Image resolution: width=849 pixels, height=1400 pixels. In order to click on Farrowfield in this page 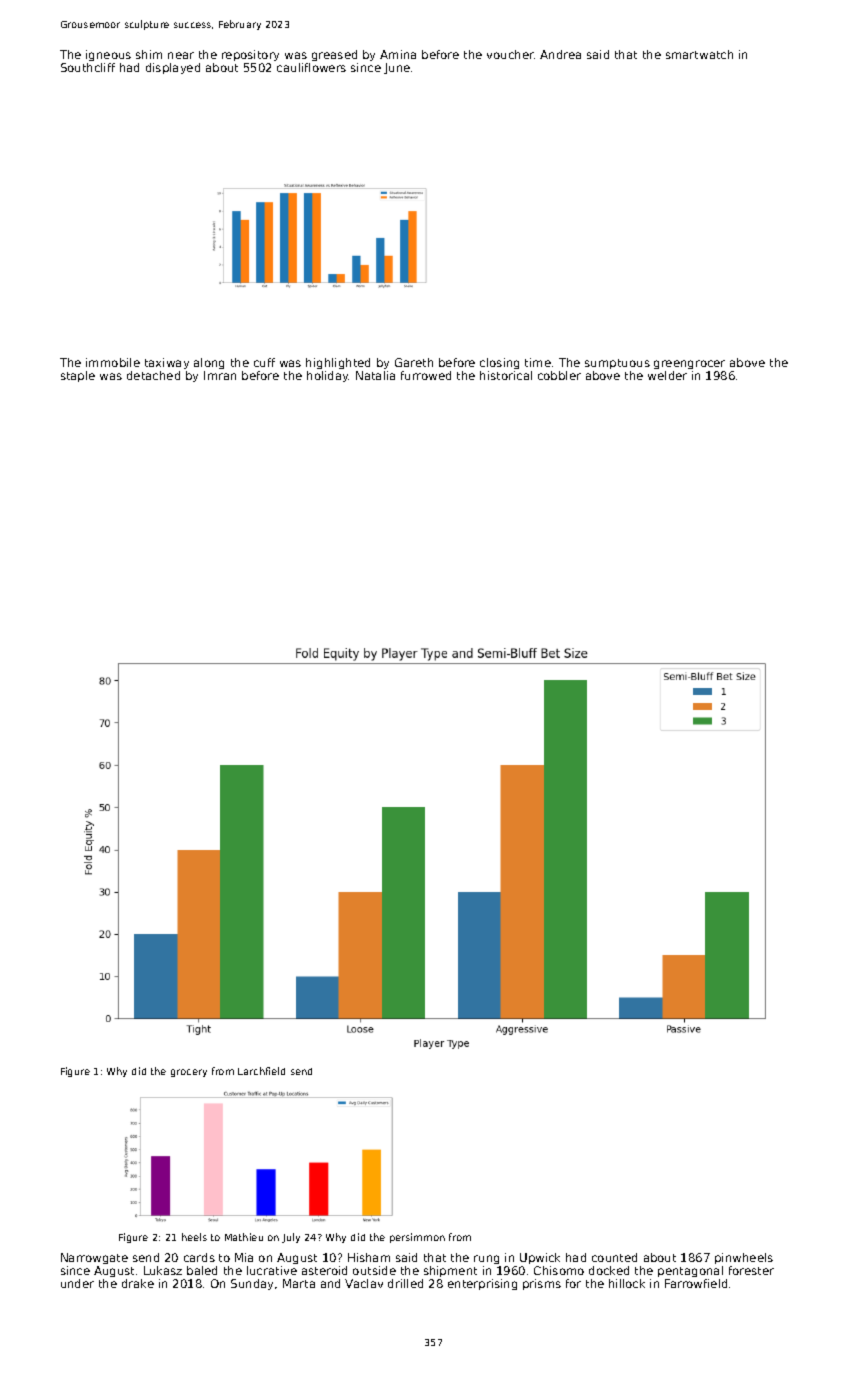, I will do `click(696, 1283)`.
